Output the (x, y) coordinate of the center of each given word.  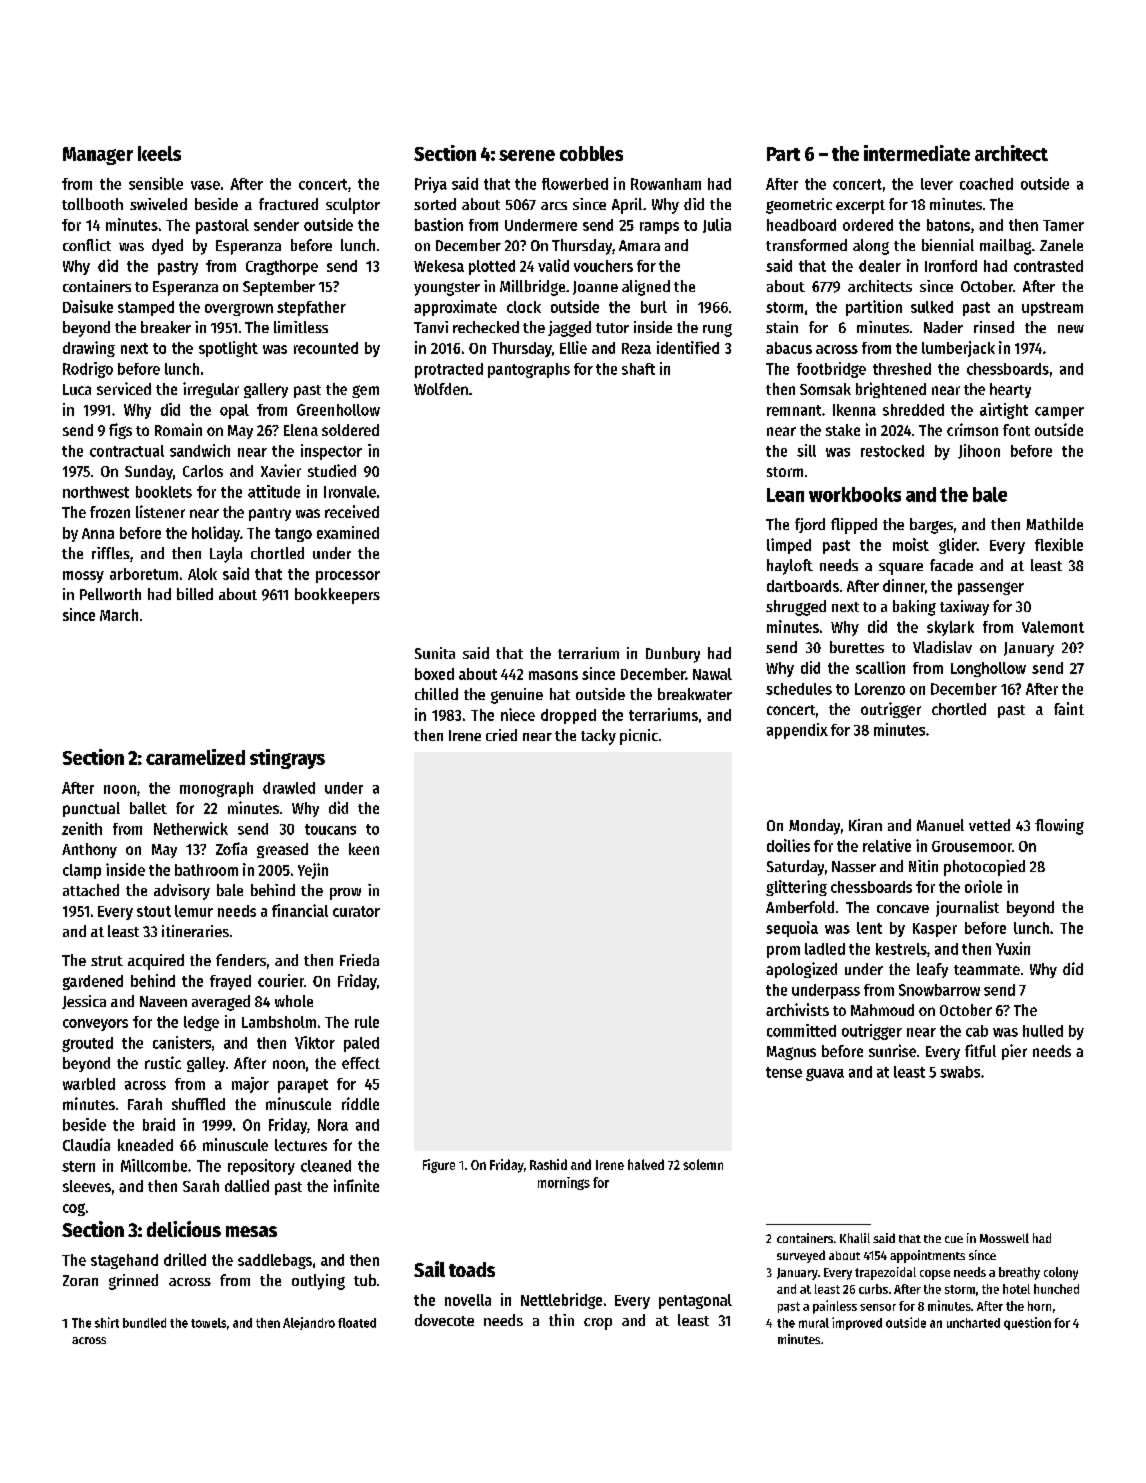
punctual (91, 809)
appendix (797, 731)
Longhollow (988, 669)
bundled (144, 1323)
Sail (429, 1269)
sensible (156, 183)
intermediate (917, 153)
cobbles (591, 153)
